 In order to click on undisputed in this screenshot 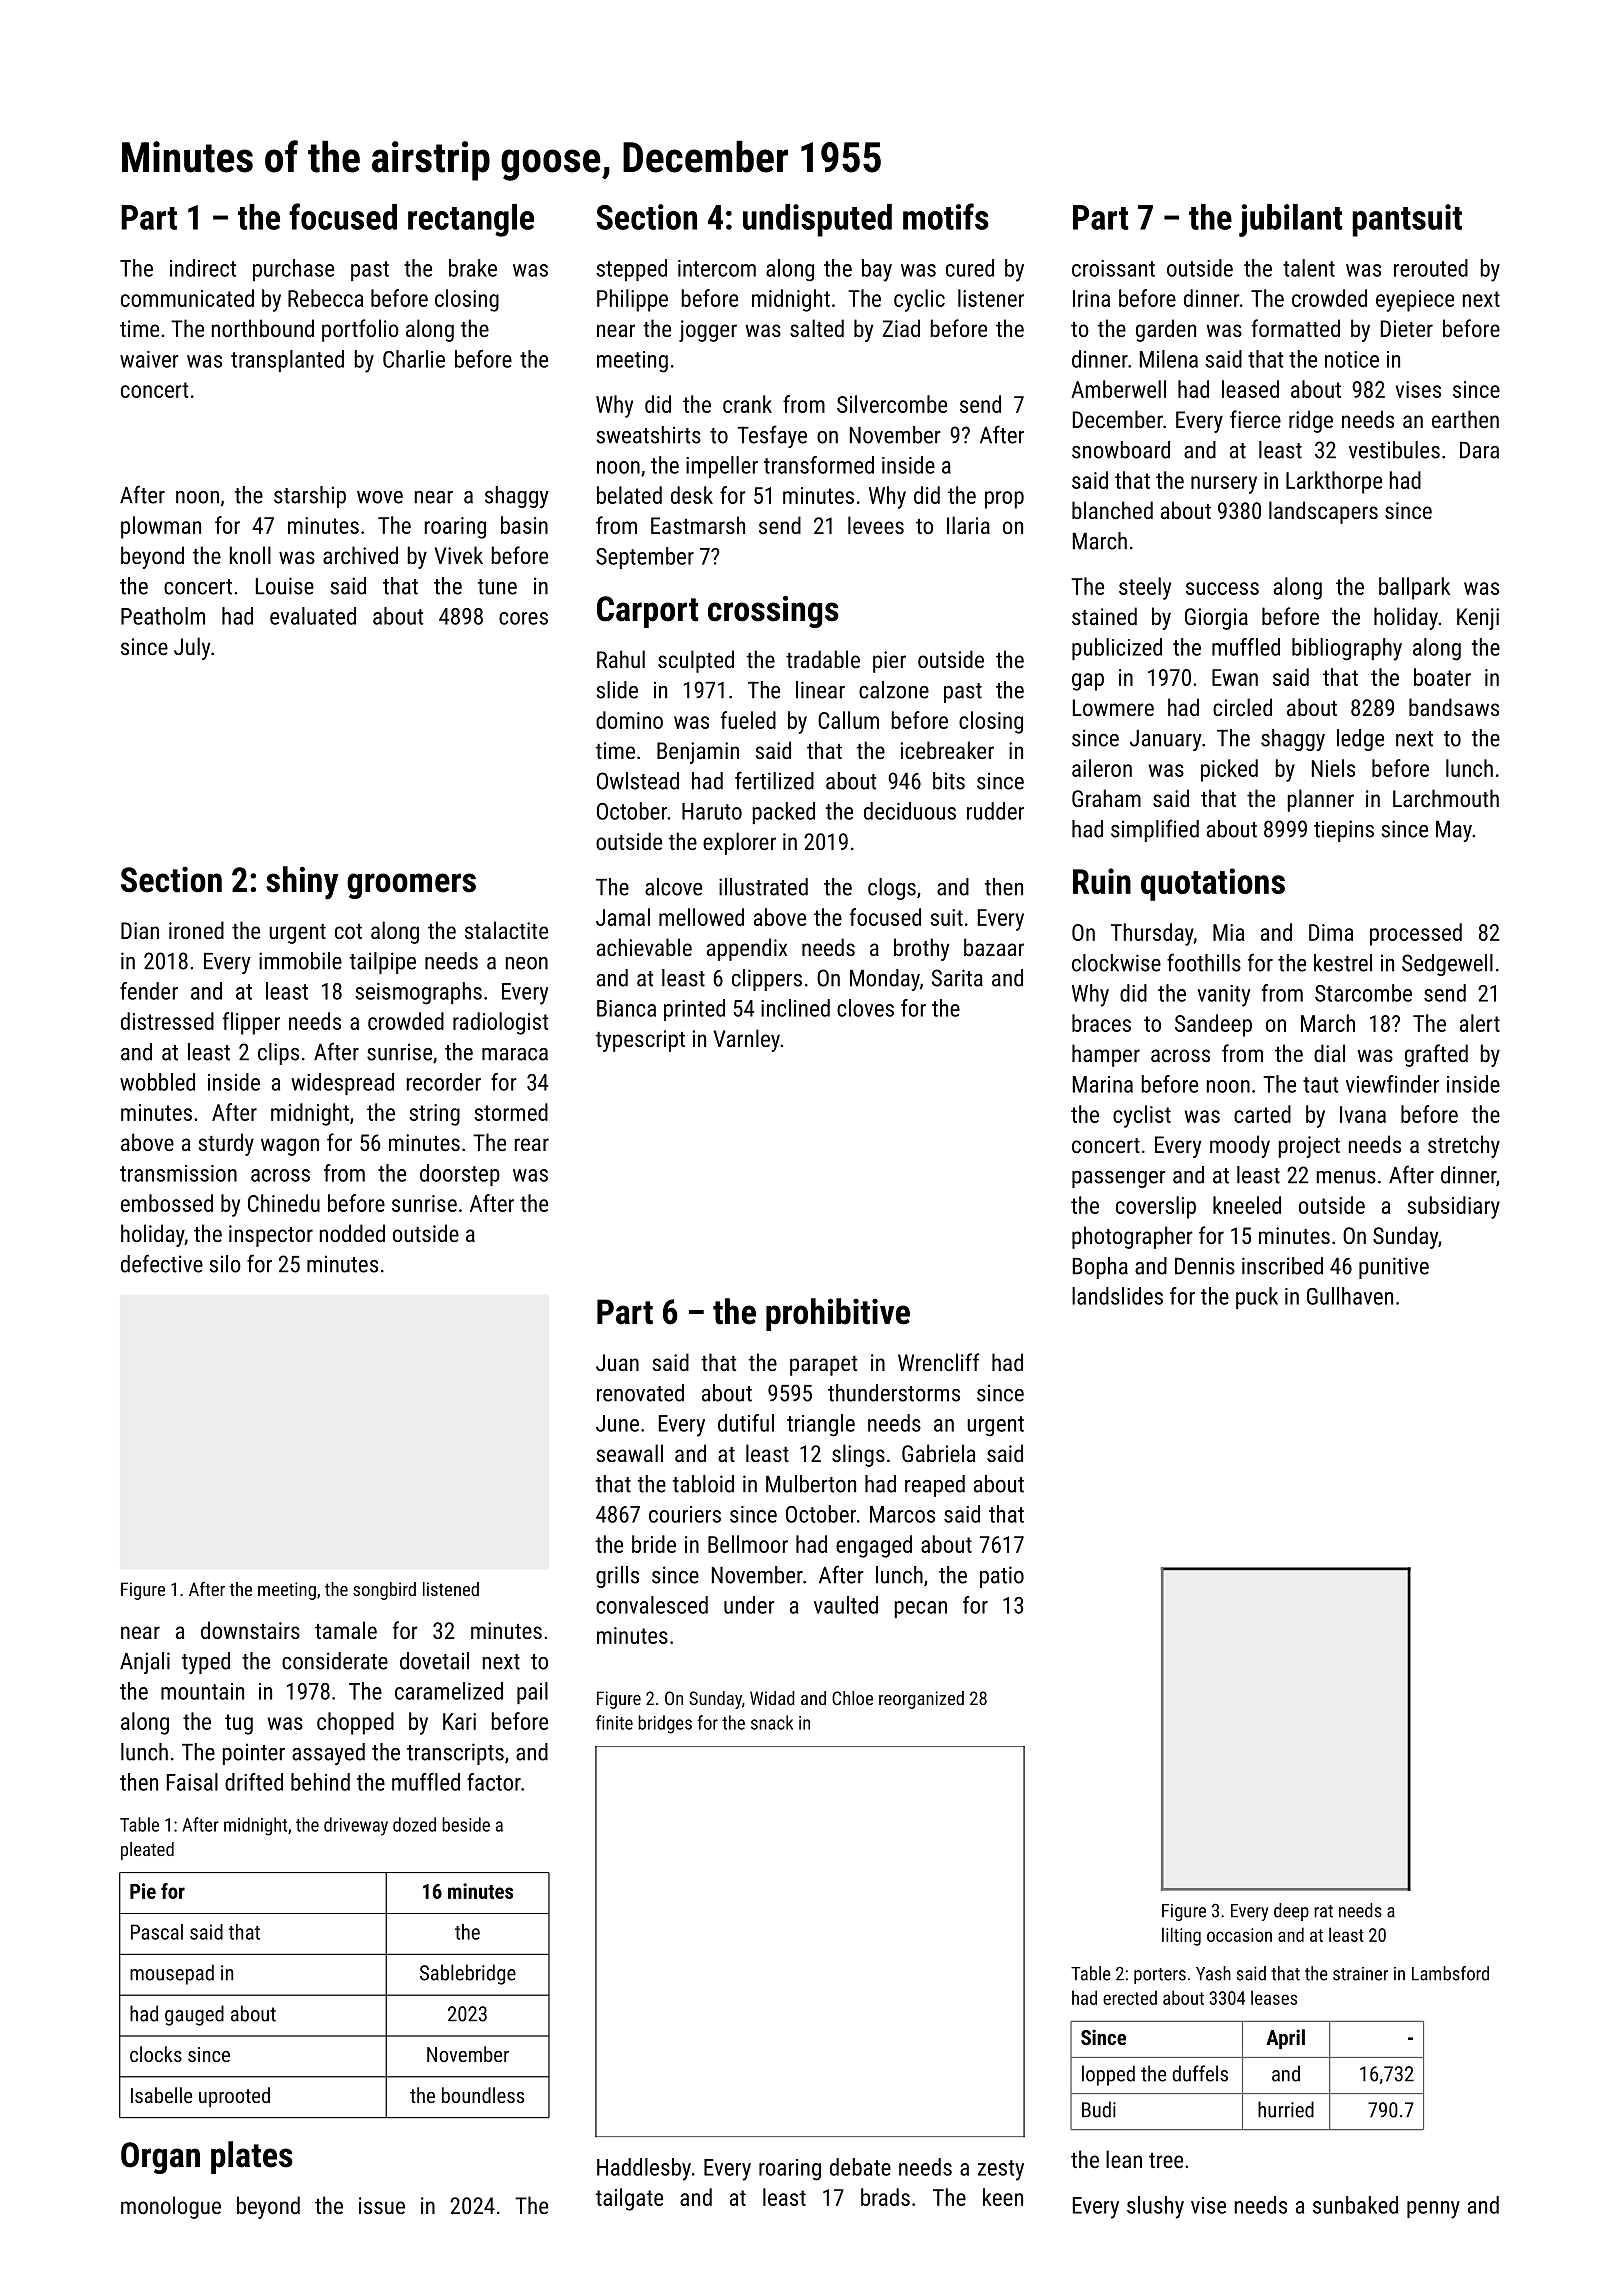, I will do `click(817, 220)`.
